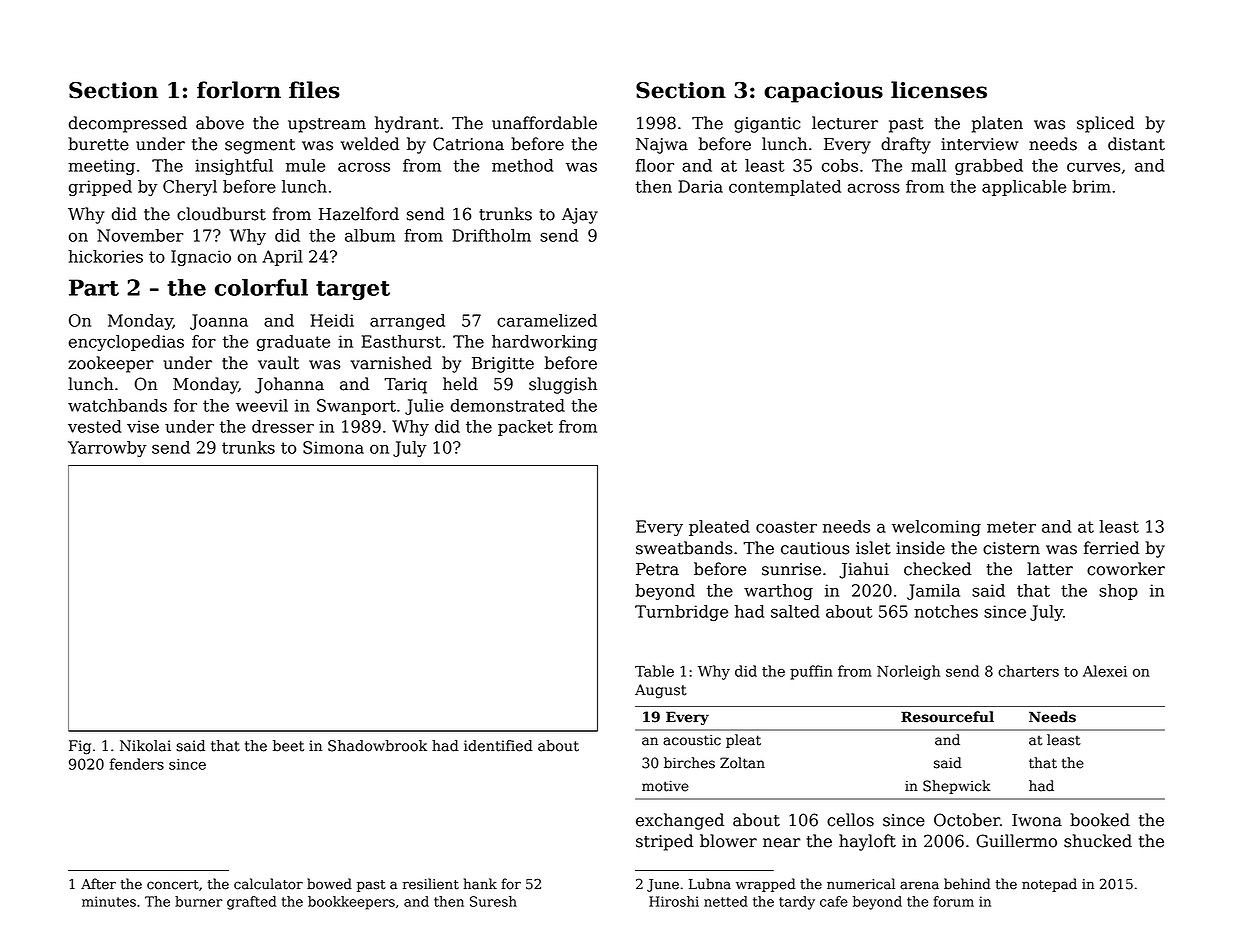 Image resolution: width=1233 pixels, height=952 pixels. What do you see at coordinates (939, 90) in the screenshot?
I see `licenses` at bounding box center [939, 90].
